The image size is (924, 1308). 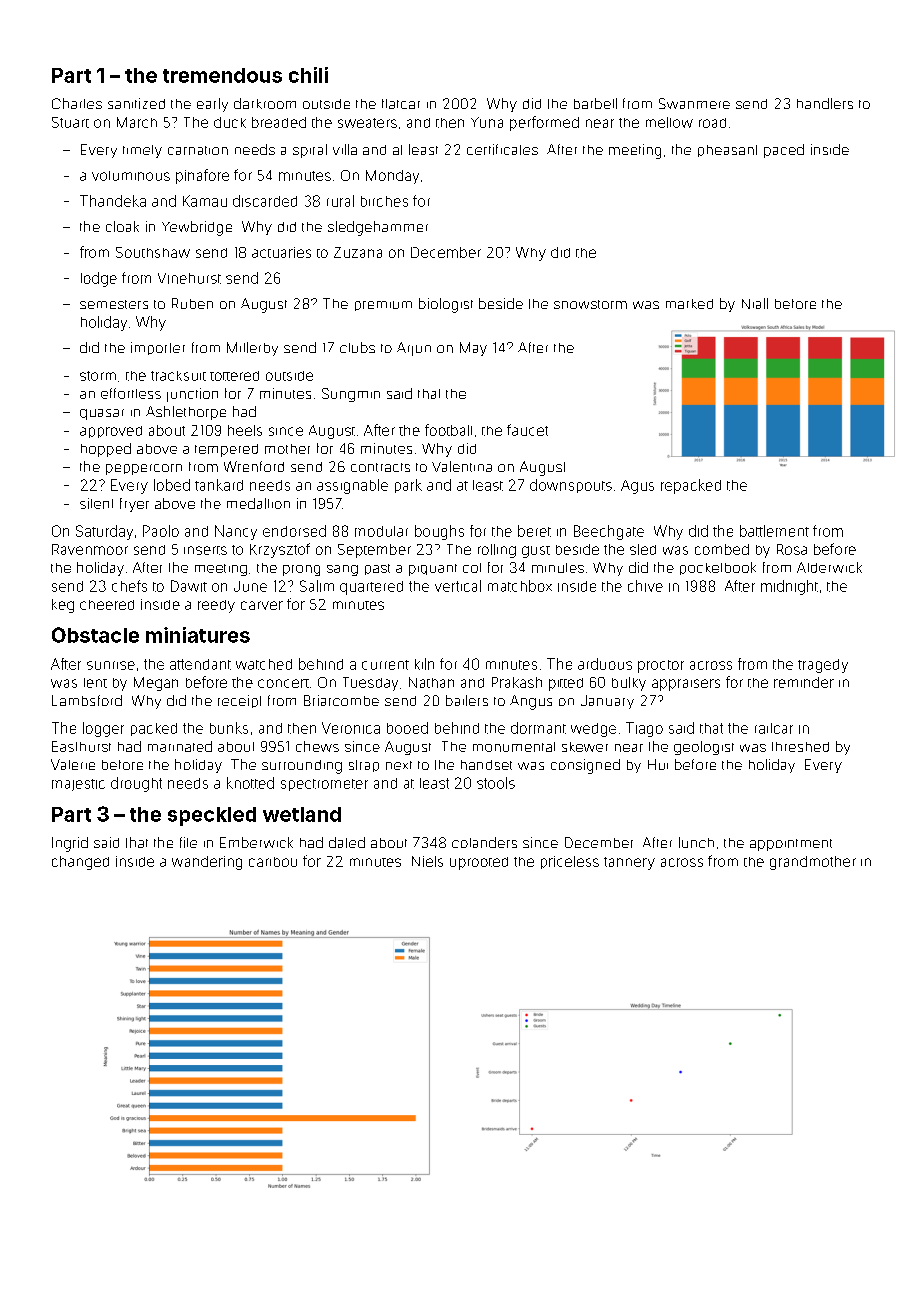 I want to click on wandering, so click(x=207, y=863).
